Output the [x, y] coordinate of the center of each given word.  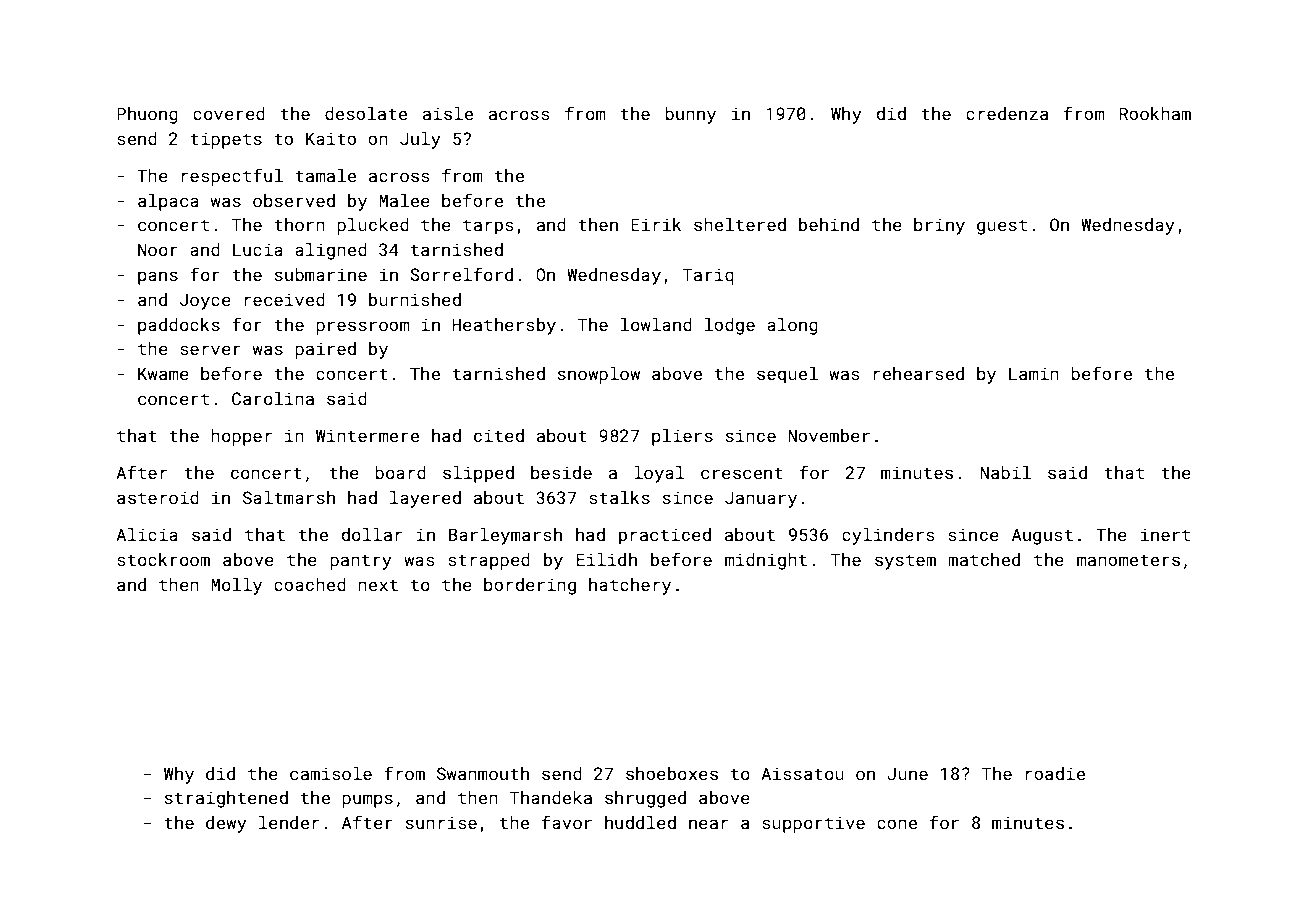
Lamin [1034, 373]
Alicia [147, 534]
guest [1002, 227]
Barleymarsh [505, 536]
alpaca [168, 202]
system [905, 562]
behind [829, 224]
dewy [226, 824]
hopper [241, 437]
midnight [766, 561]
